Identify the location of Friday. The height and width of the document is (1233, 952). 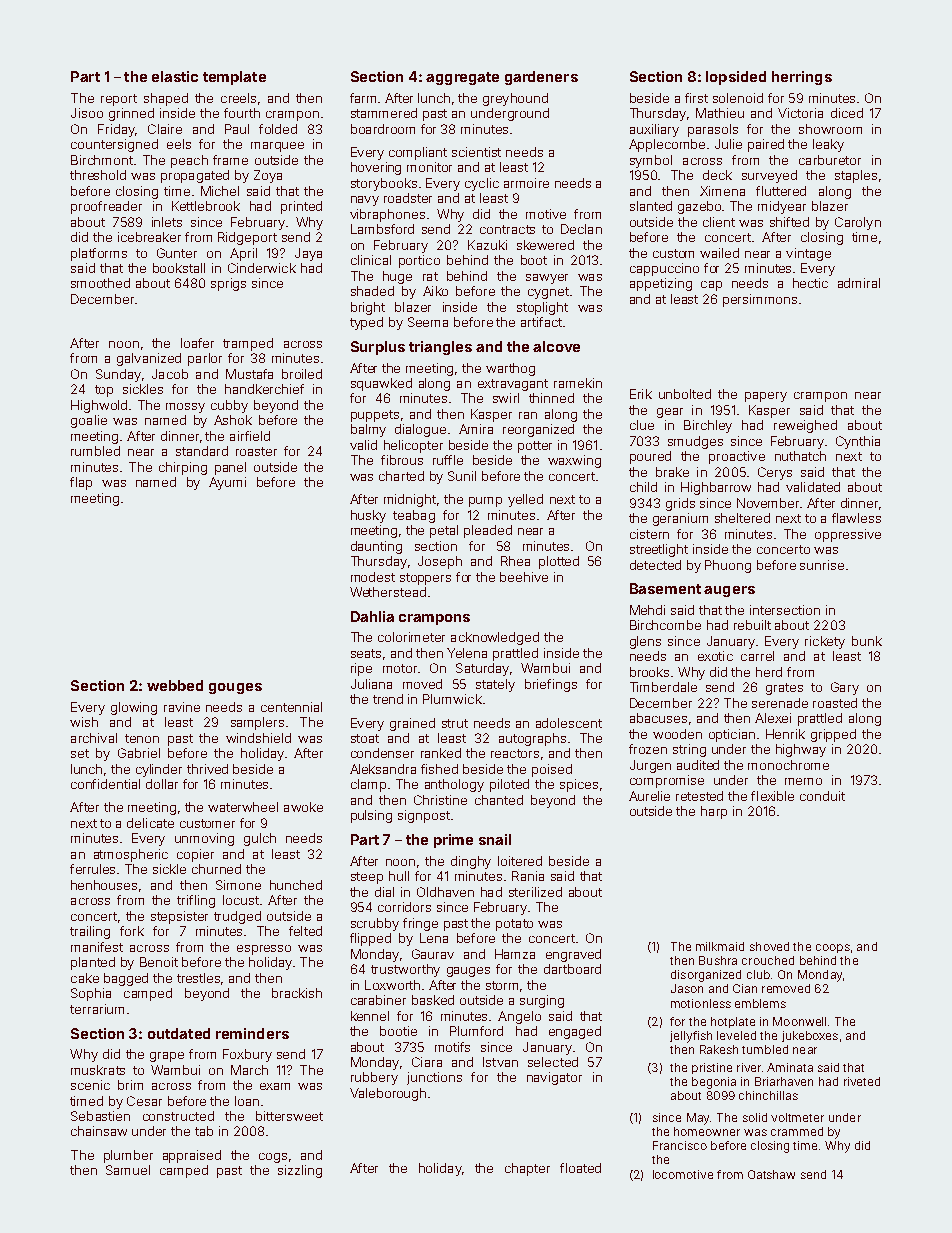
(116, 130).
